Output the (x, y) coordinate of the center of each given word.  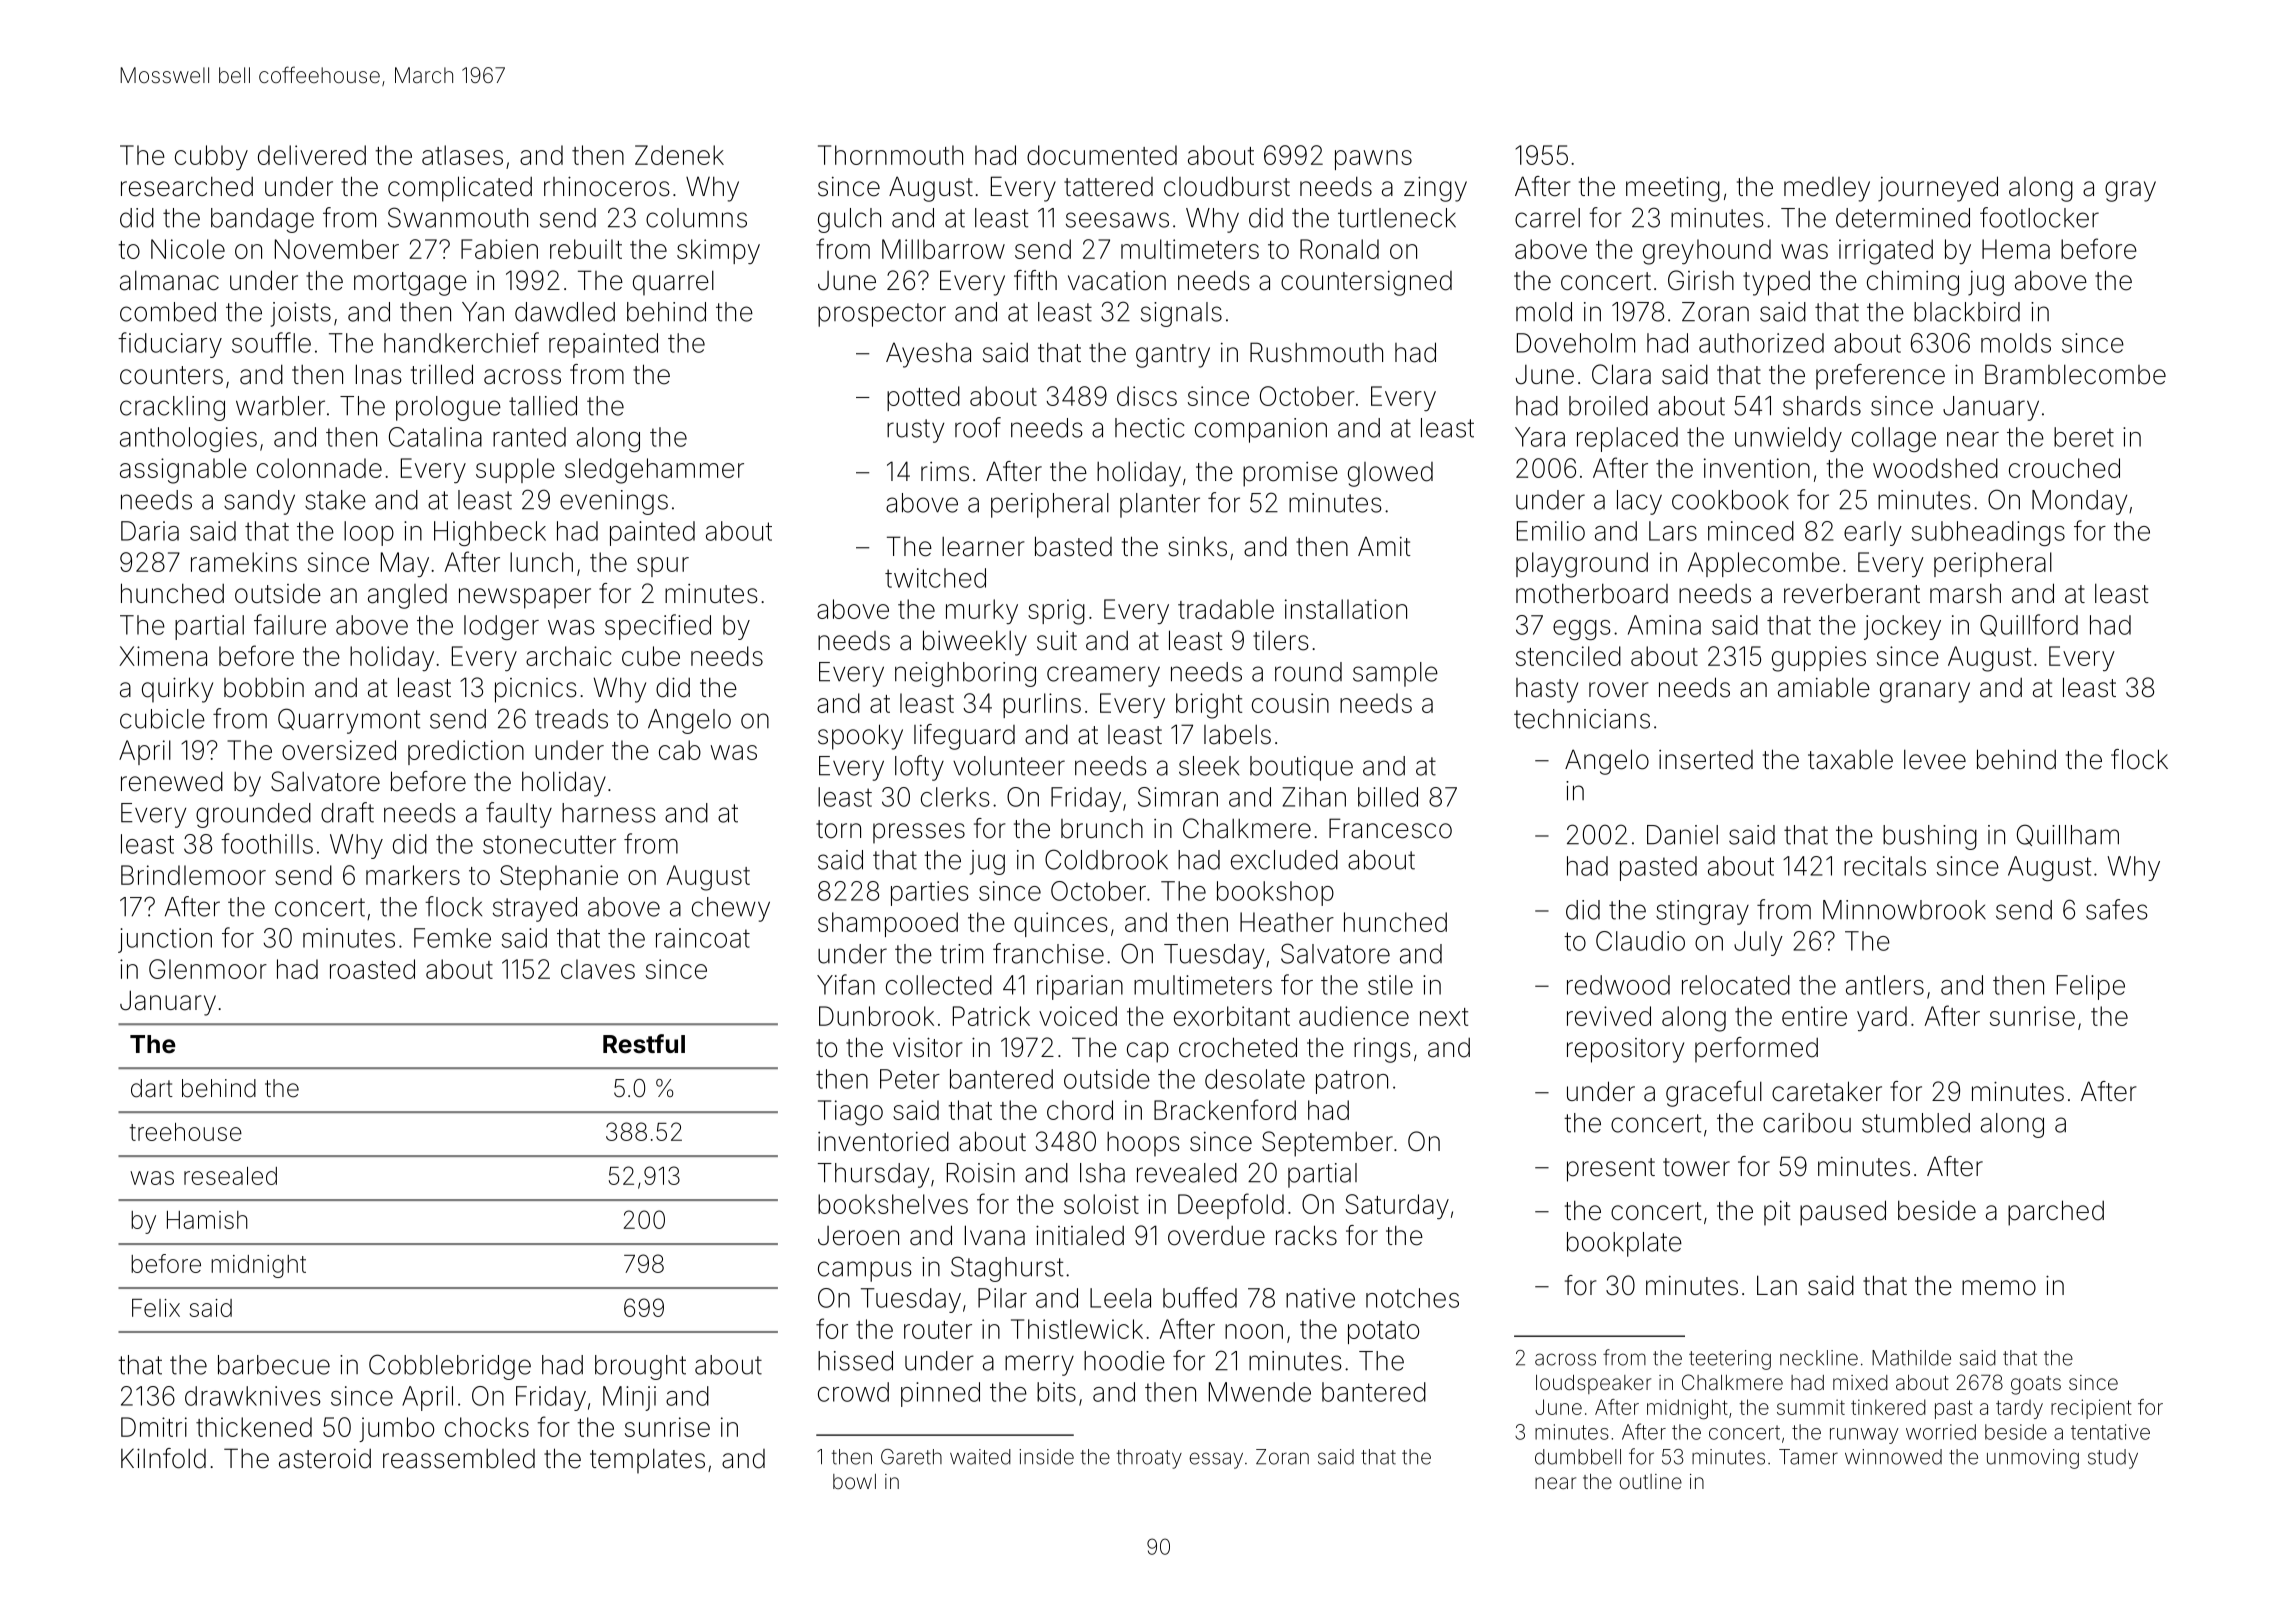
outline (1650, 1481)
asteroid (325, 1459)
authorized (1761, 343)
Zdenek (679, 155)
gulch (849, 220)
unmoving (2033, 1459)
